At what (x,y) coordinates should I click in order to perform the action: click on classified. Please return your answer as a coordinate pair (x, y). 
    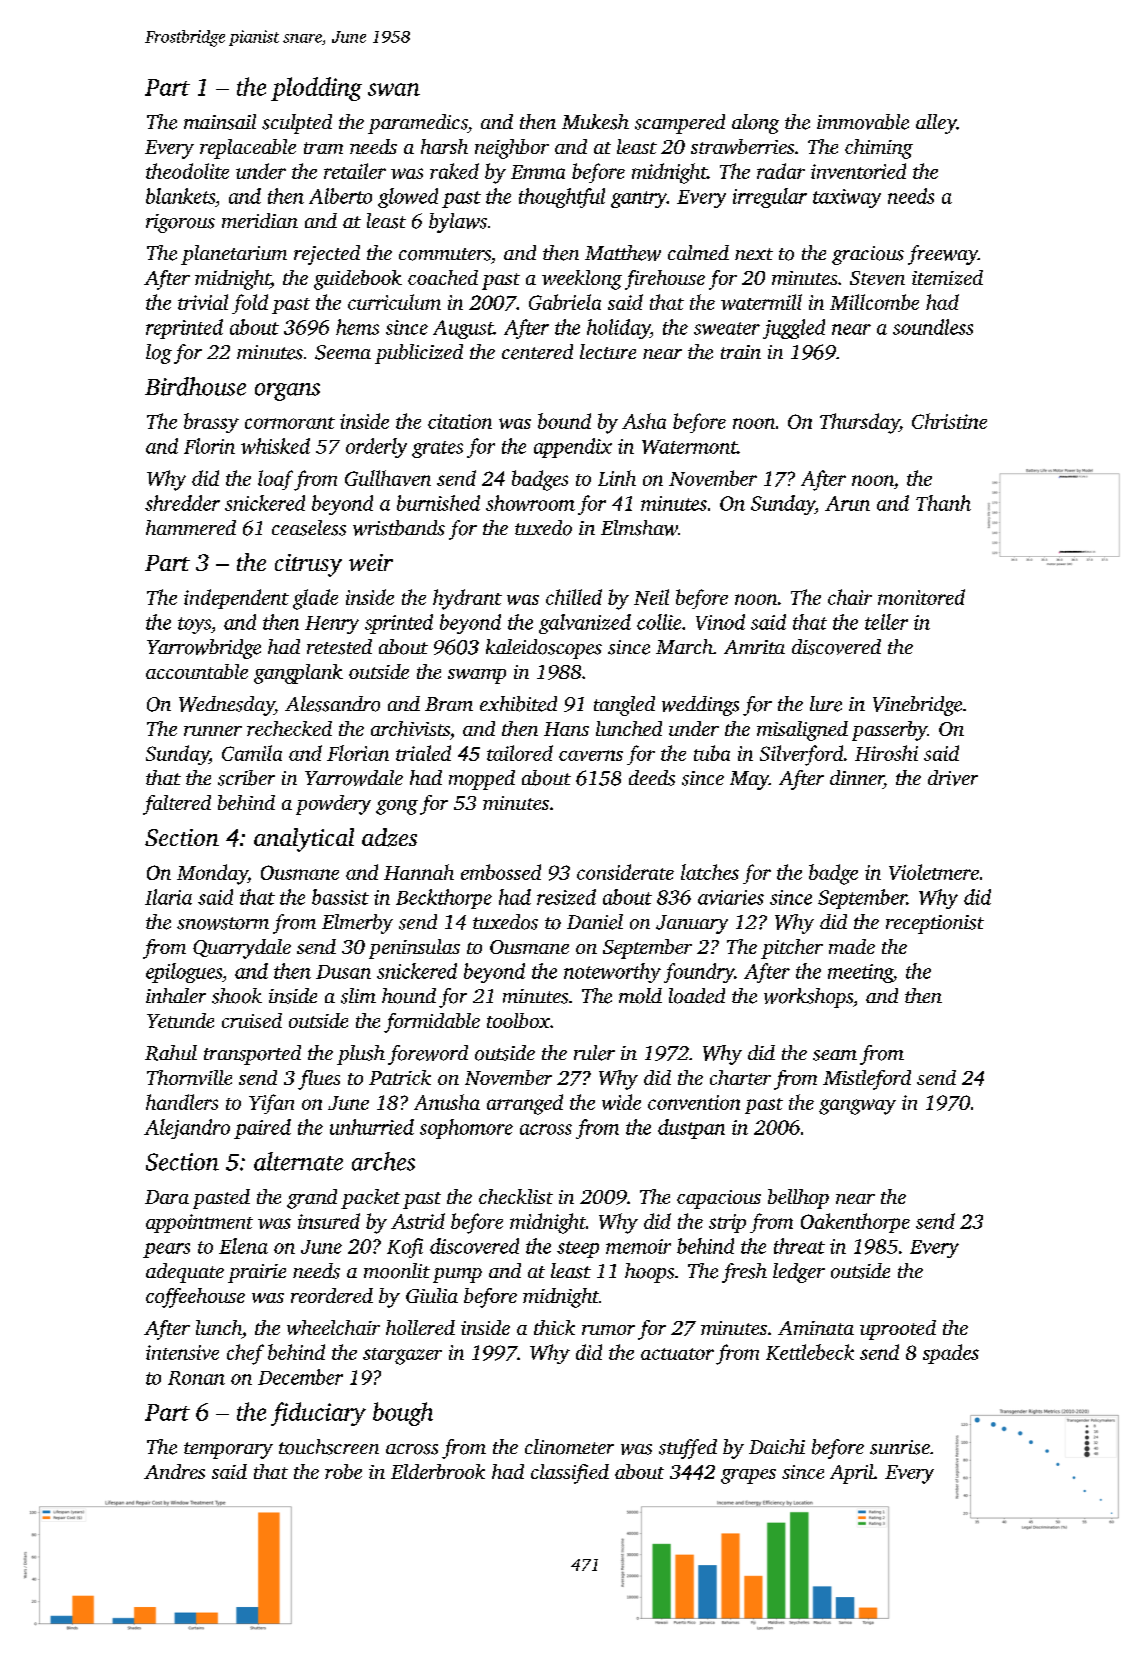
    Looking at the image, I should click on (570, 1474).
